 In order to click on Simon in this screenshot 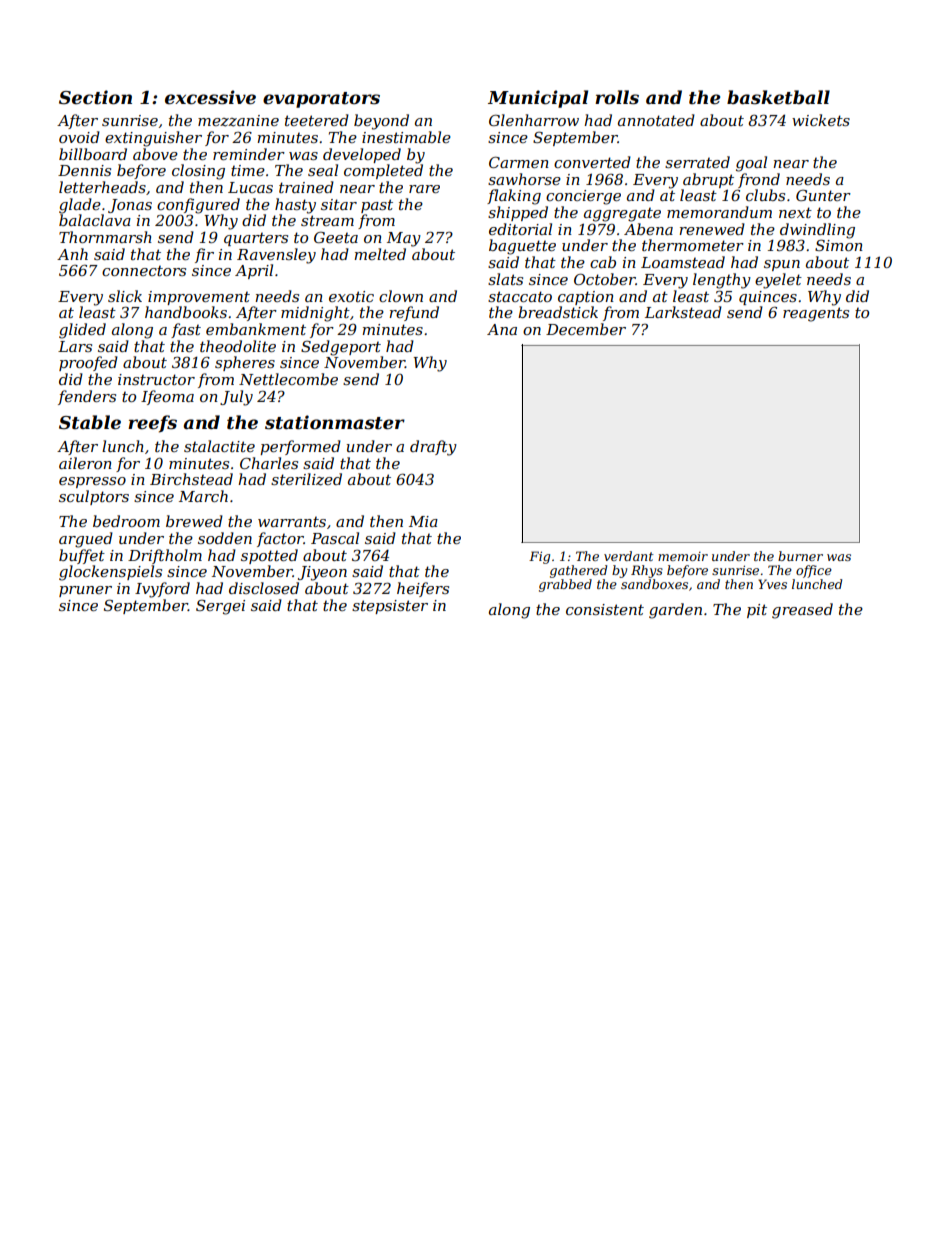, I will do `click(839, 245)`.
